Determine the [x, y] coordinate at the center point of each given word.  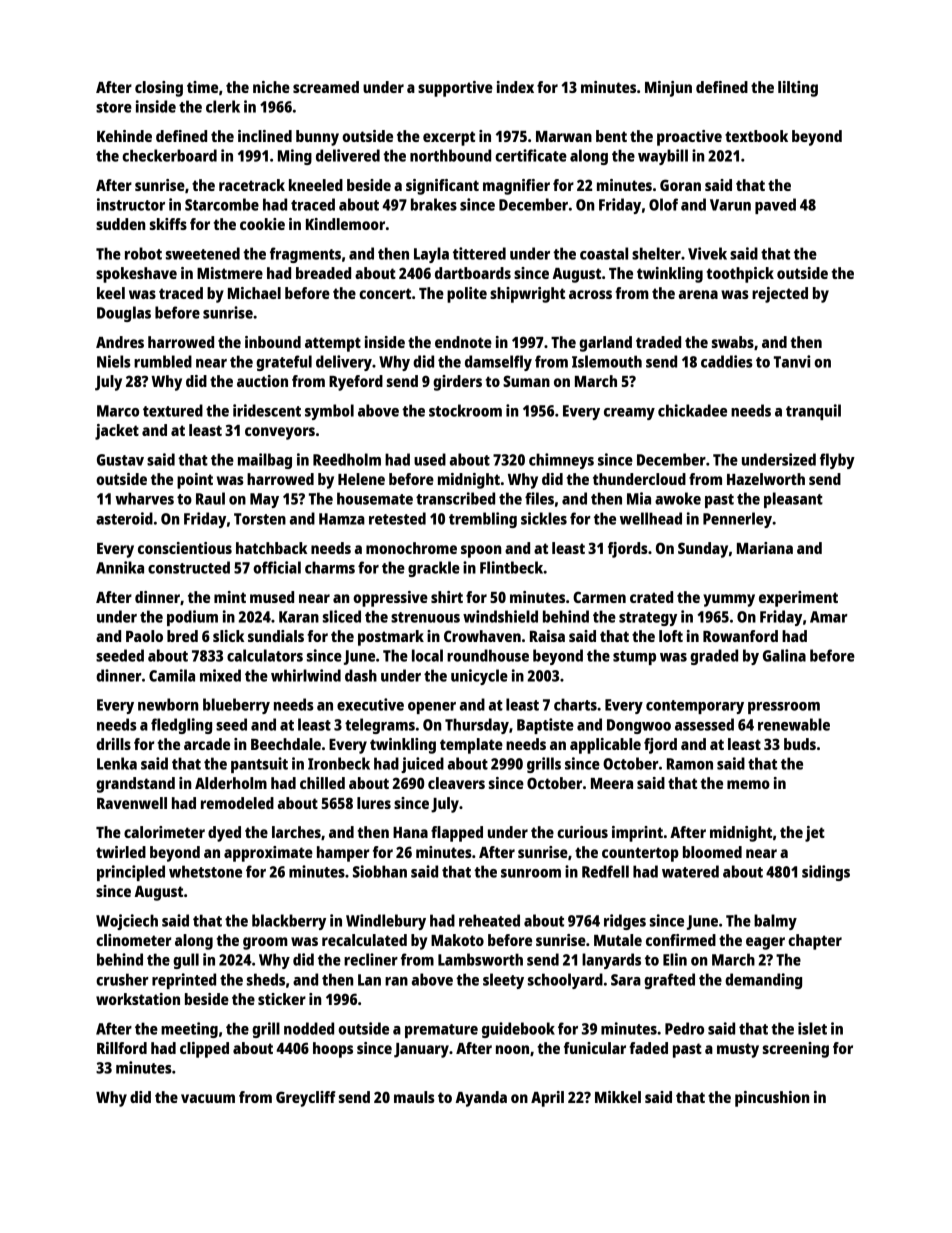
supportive [455, 89]
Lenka [117, 763]
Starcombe [222, 204]
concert [385, 293]
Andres [120, 342]
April [547, 1099]
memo [748, 784]
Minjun [668, 89]
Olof [663, 204]
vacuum [208, 1098]
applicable [605, 746]
